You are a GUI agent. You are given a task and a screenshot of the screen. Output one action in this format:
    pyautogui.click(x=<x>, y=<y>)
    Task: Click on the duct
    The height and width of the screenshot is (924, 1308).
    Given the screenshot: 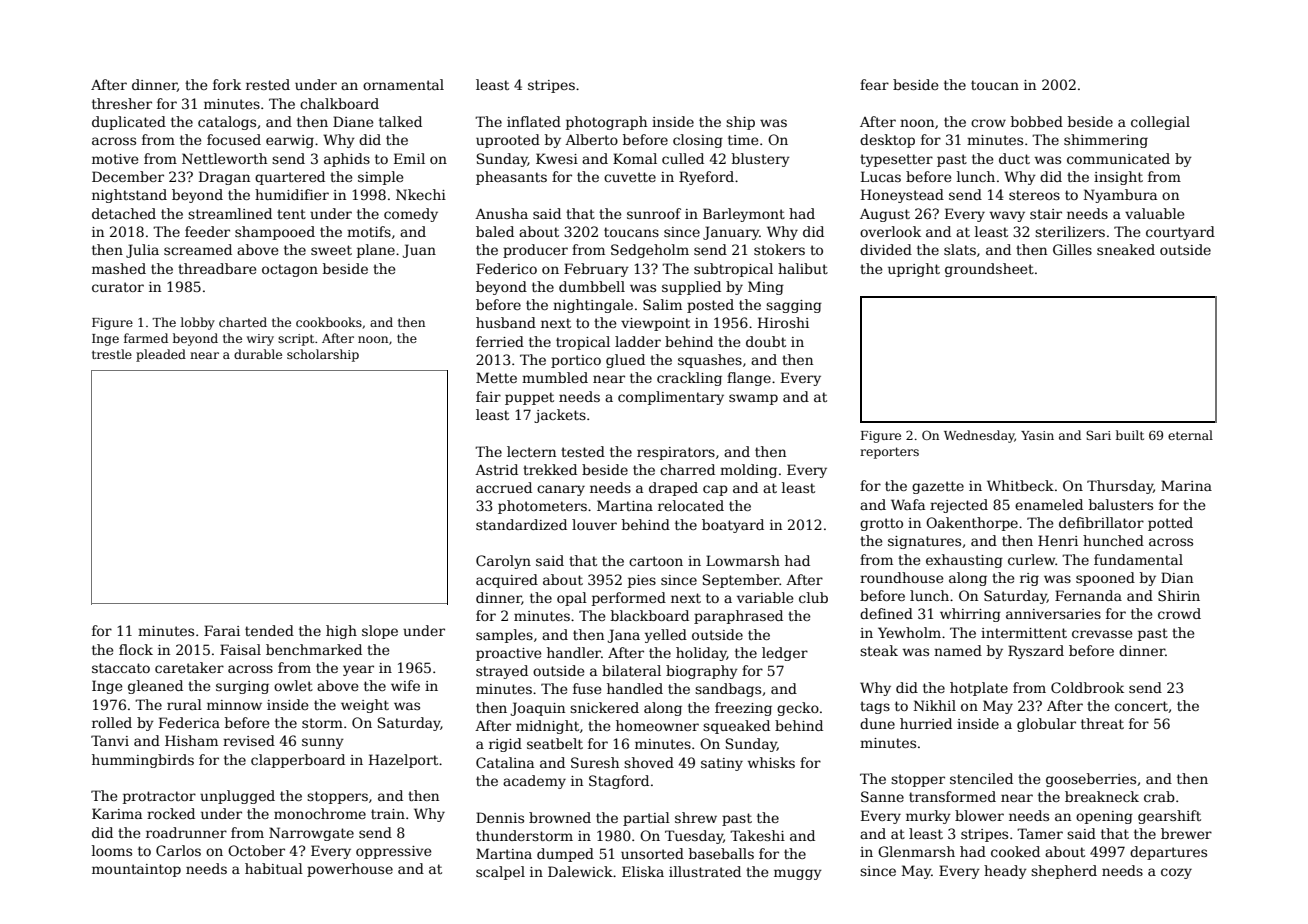 What is the action you would take?
    pyautogui.click(x=1014, y=158)
